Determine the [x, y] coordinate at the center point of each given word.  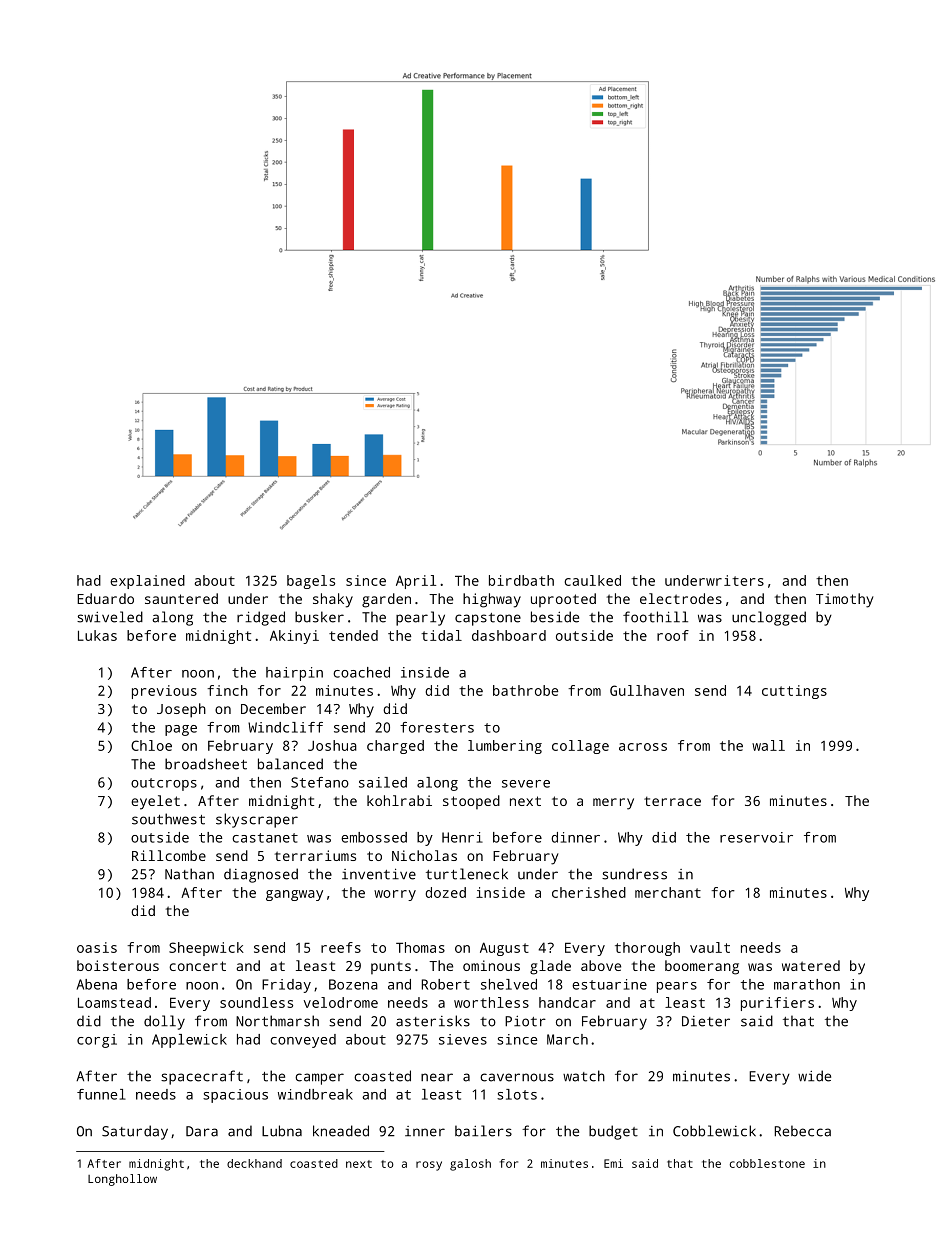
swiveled [110, 617]
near [437, 1077]
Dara [202, 1131]
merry [613, 804]
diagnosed [261, 875]
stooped [471, 802]
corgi [97, 1041]
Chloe [151, 745]
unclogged [769, 618]
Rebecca [803, 1131]
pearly [420, 618]
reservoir [756, 837]
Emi [613, 1163]
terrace [672, 801]
